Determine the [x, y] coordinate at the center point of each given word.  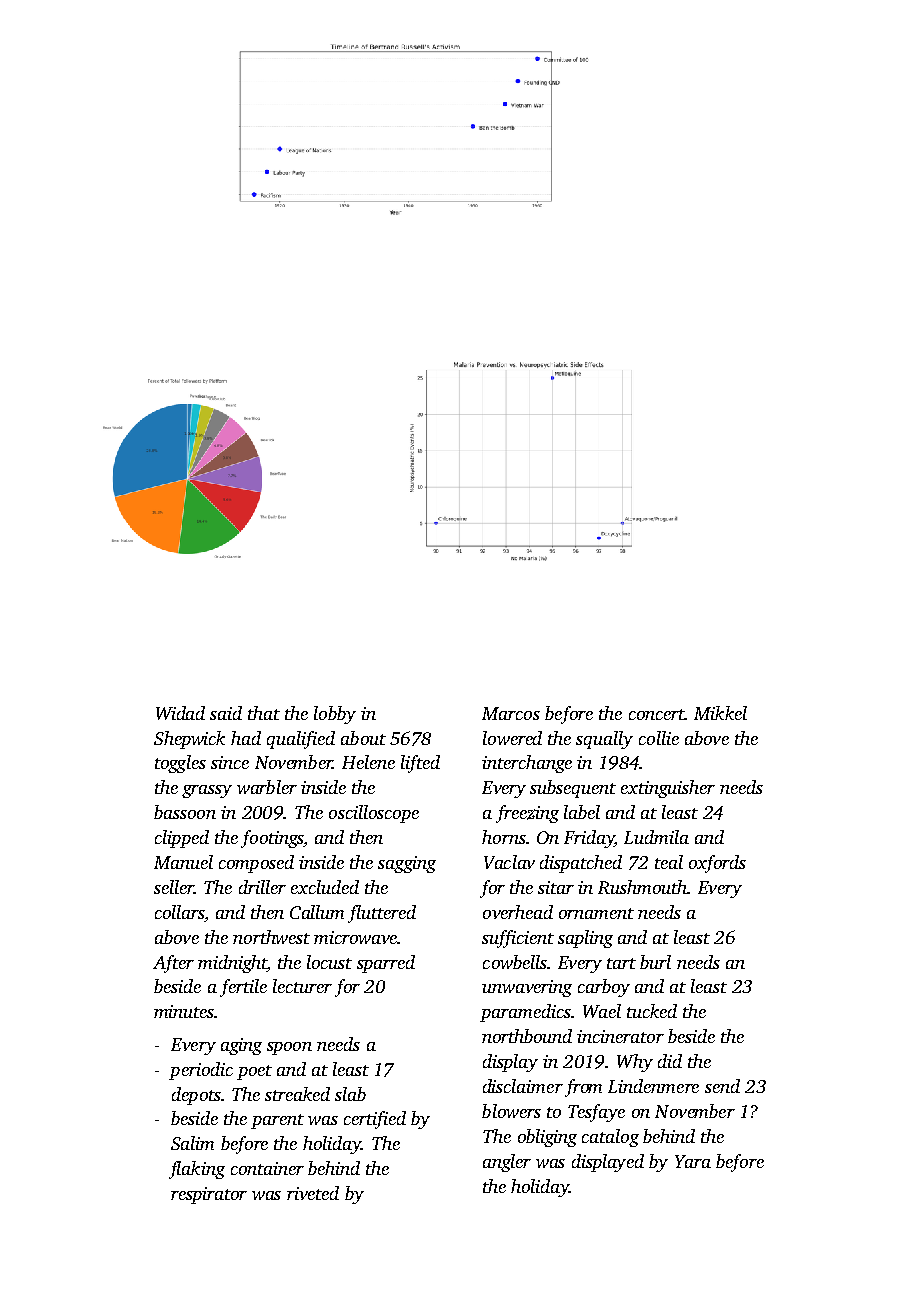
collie [659, 738]
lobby [335, 715]
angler [507, 1163]
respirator [209, 1195]
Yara [693, 1161]
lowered [512, 738]
